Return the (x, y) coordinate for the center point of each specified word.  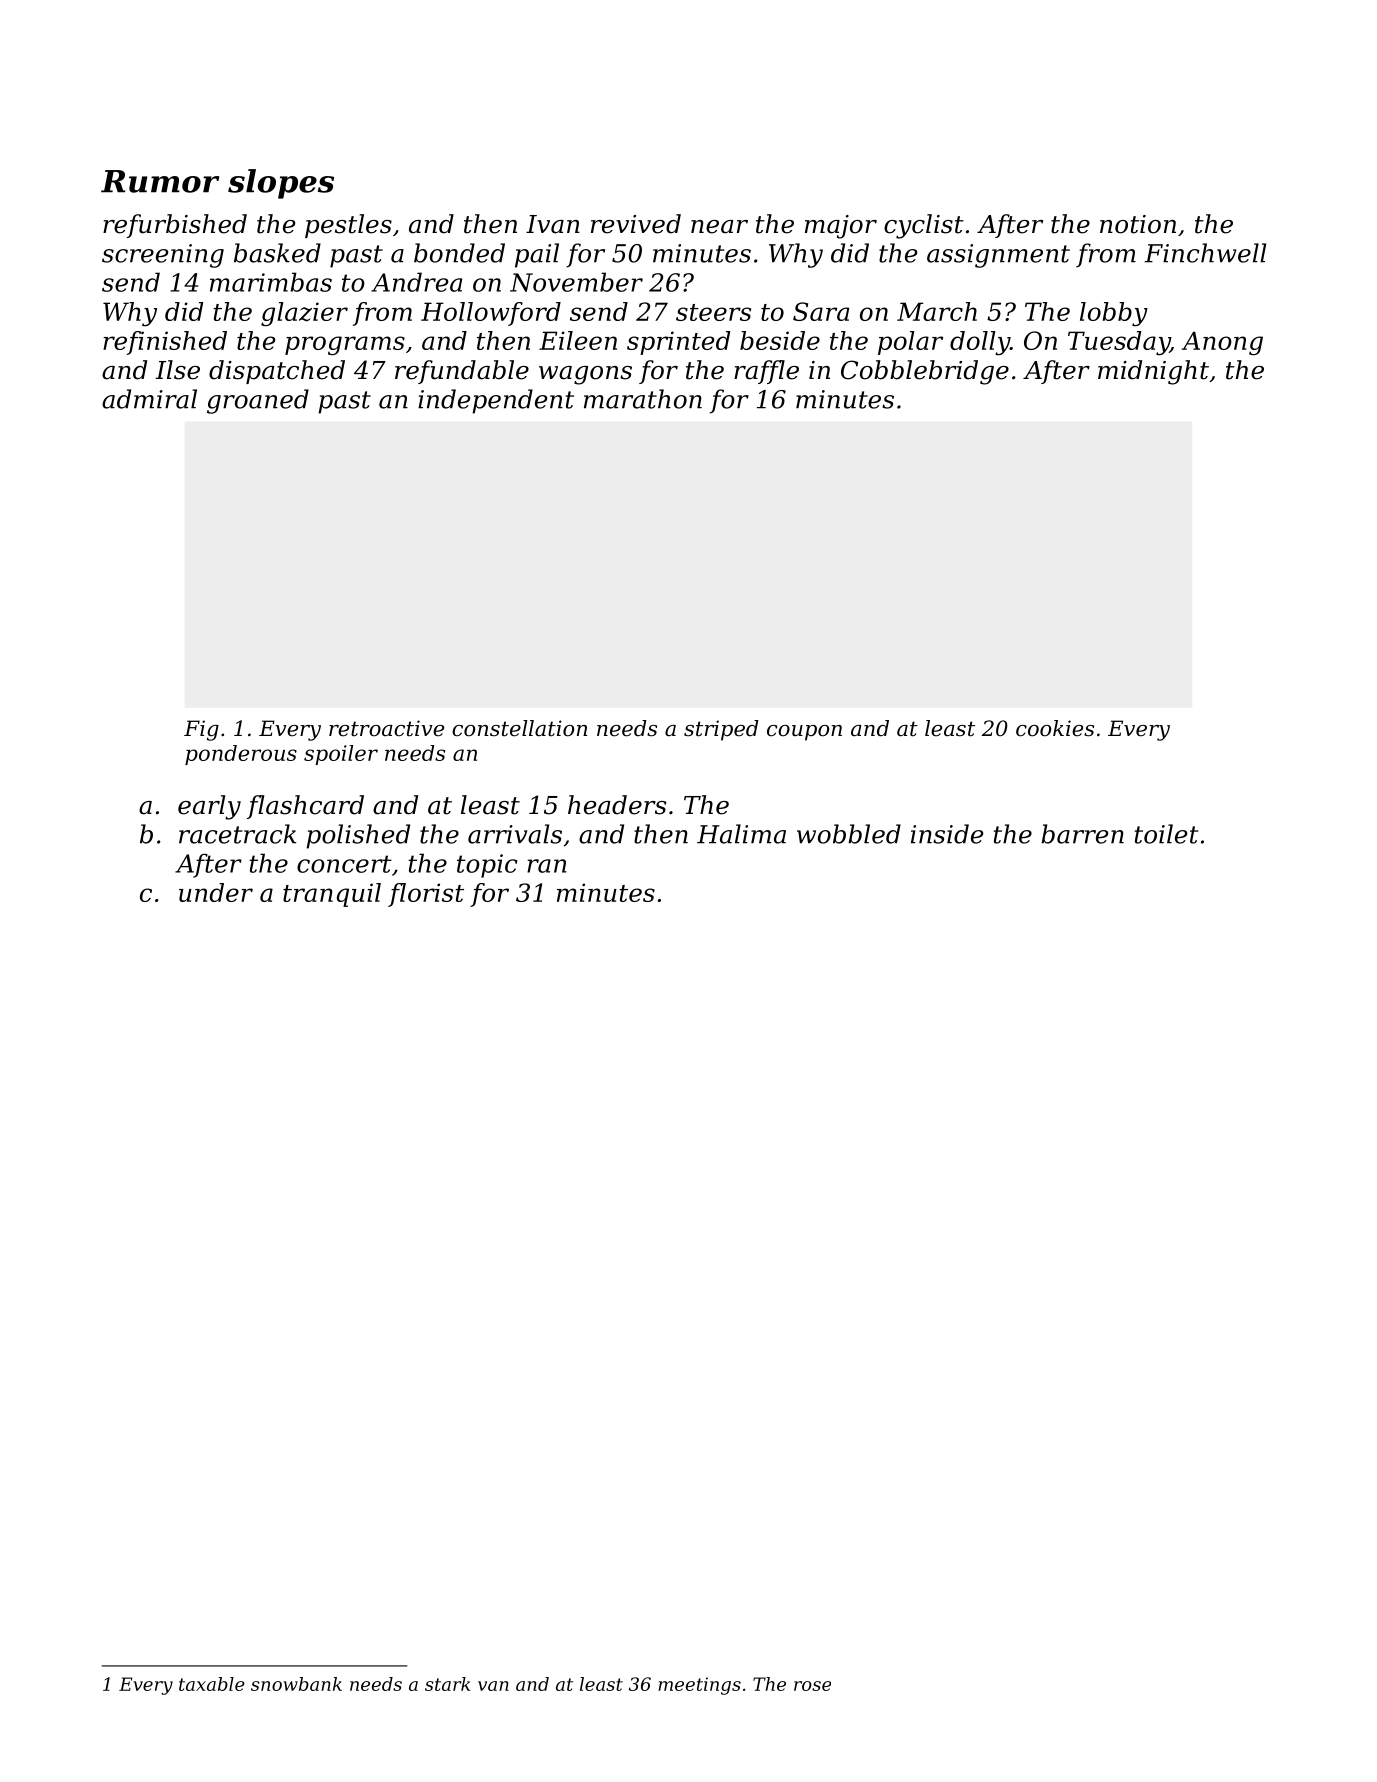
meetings (699, 1686)
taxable (212, 1684)
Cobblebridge (925, 372)
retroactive (386, 728)
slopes (281, 184)
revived (636, 224)
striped (721, 730)
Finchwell (1205, 253)
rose (812, 1686)
